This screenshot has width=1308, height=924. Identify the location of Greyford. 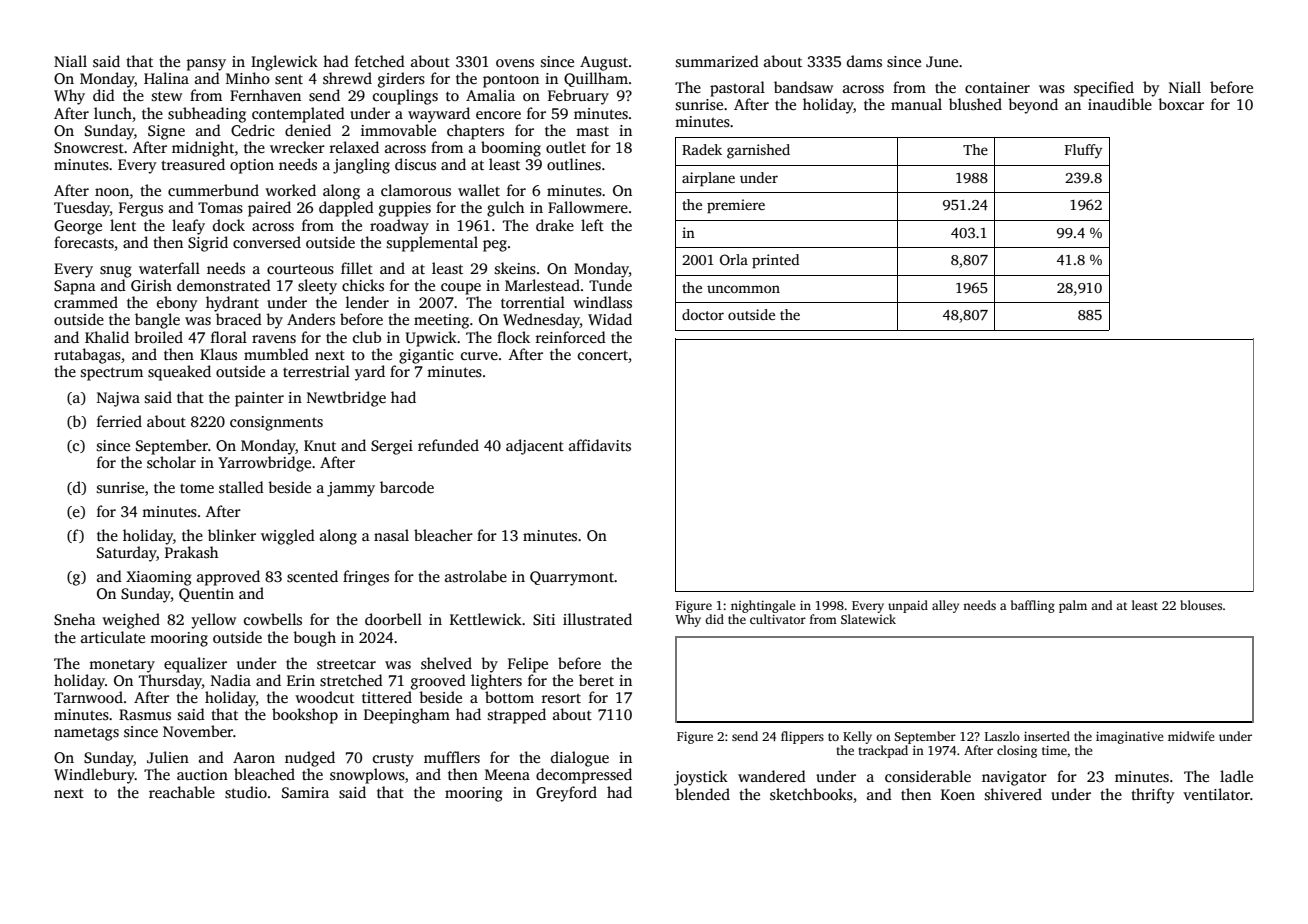
(566, 794).
